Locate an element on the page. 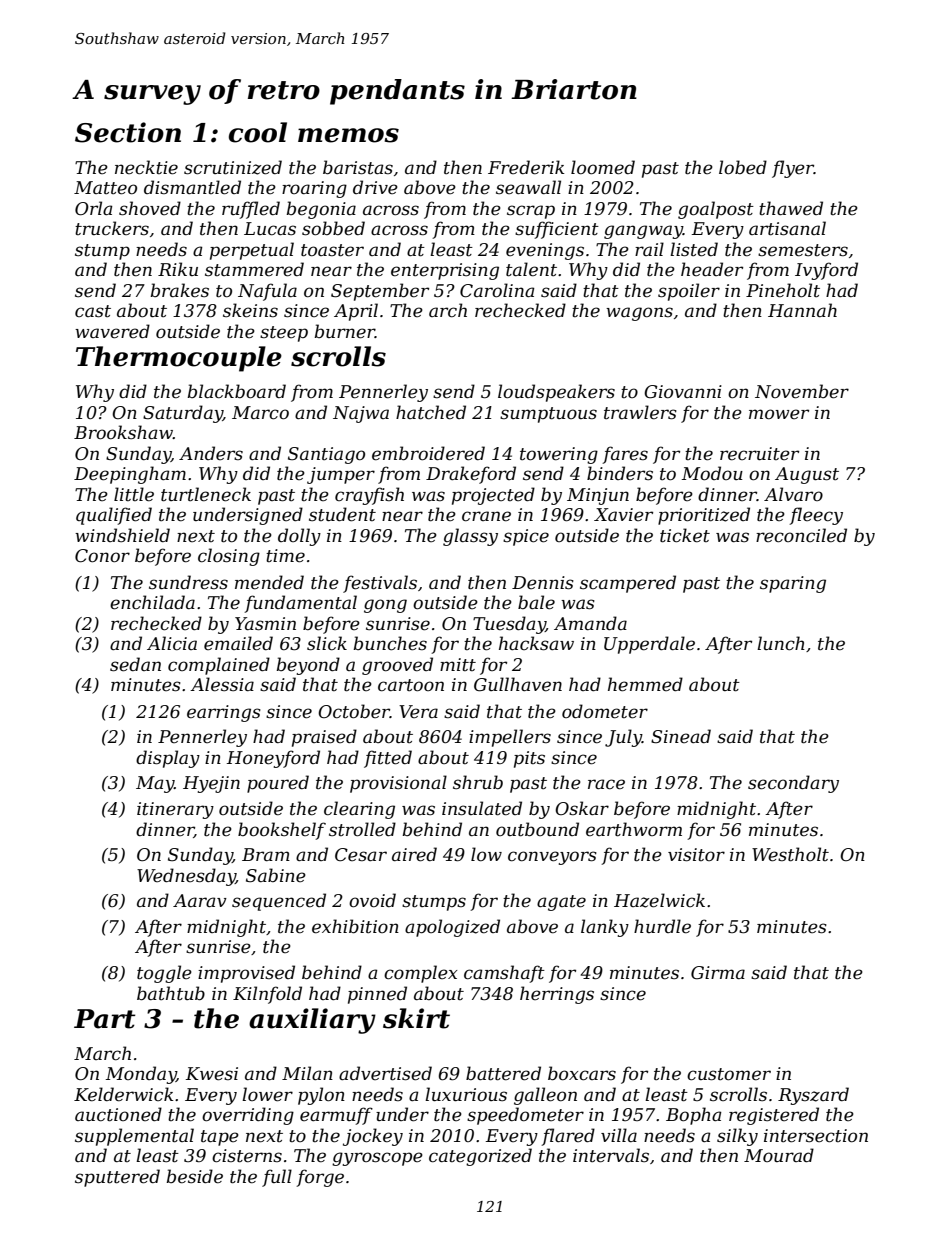  May is located at coordinates (155, 784).
